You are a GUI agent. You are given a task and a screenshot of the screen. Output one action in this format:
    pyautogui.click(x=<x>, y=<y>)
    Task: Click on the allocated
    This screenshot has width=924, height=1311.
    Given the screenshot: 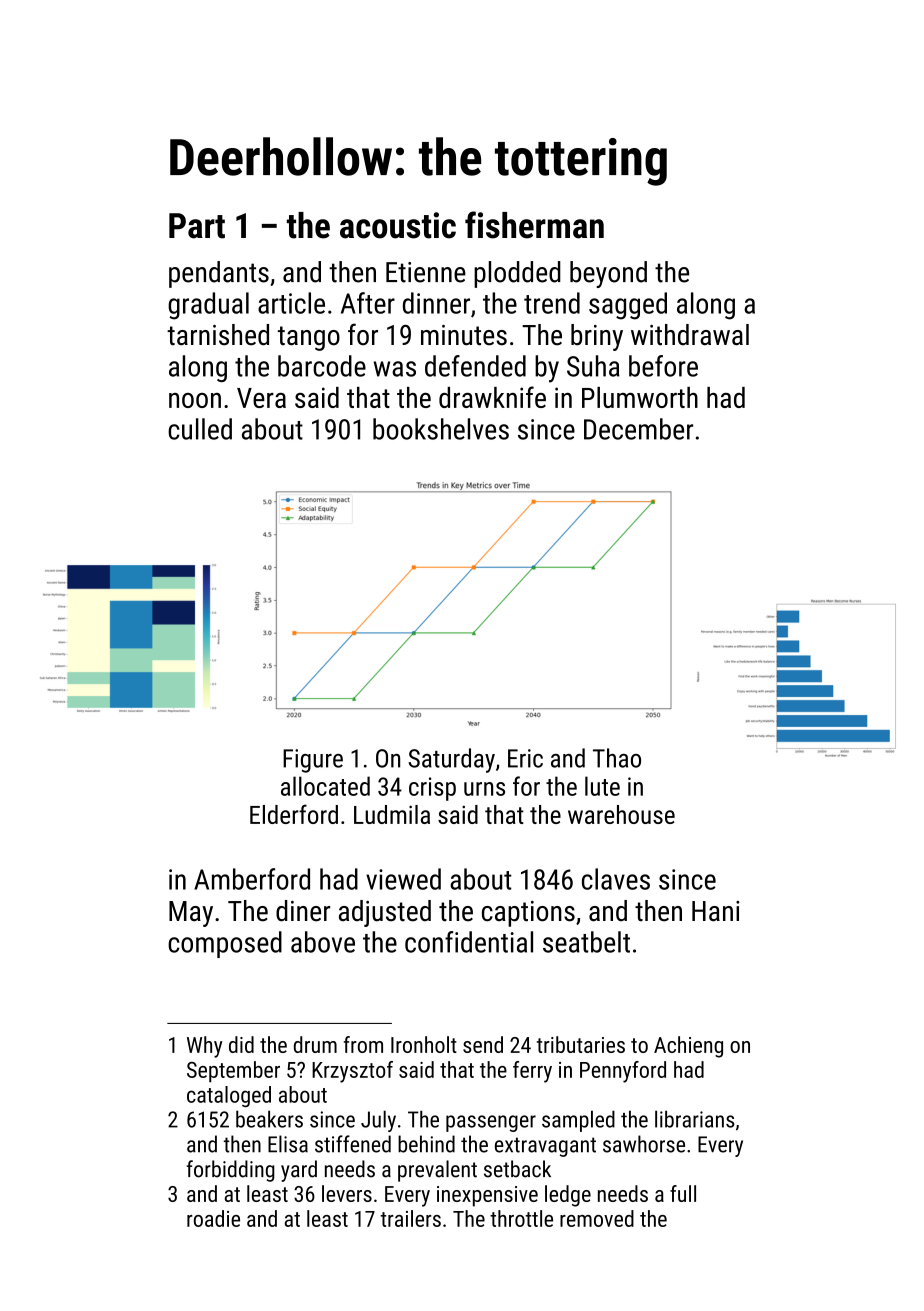 What is the action you would take?
    pyautogui.click(x=325, y=786)
